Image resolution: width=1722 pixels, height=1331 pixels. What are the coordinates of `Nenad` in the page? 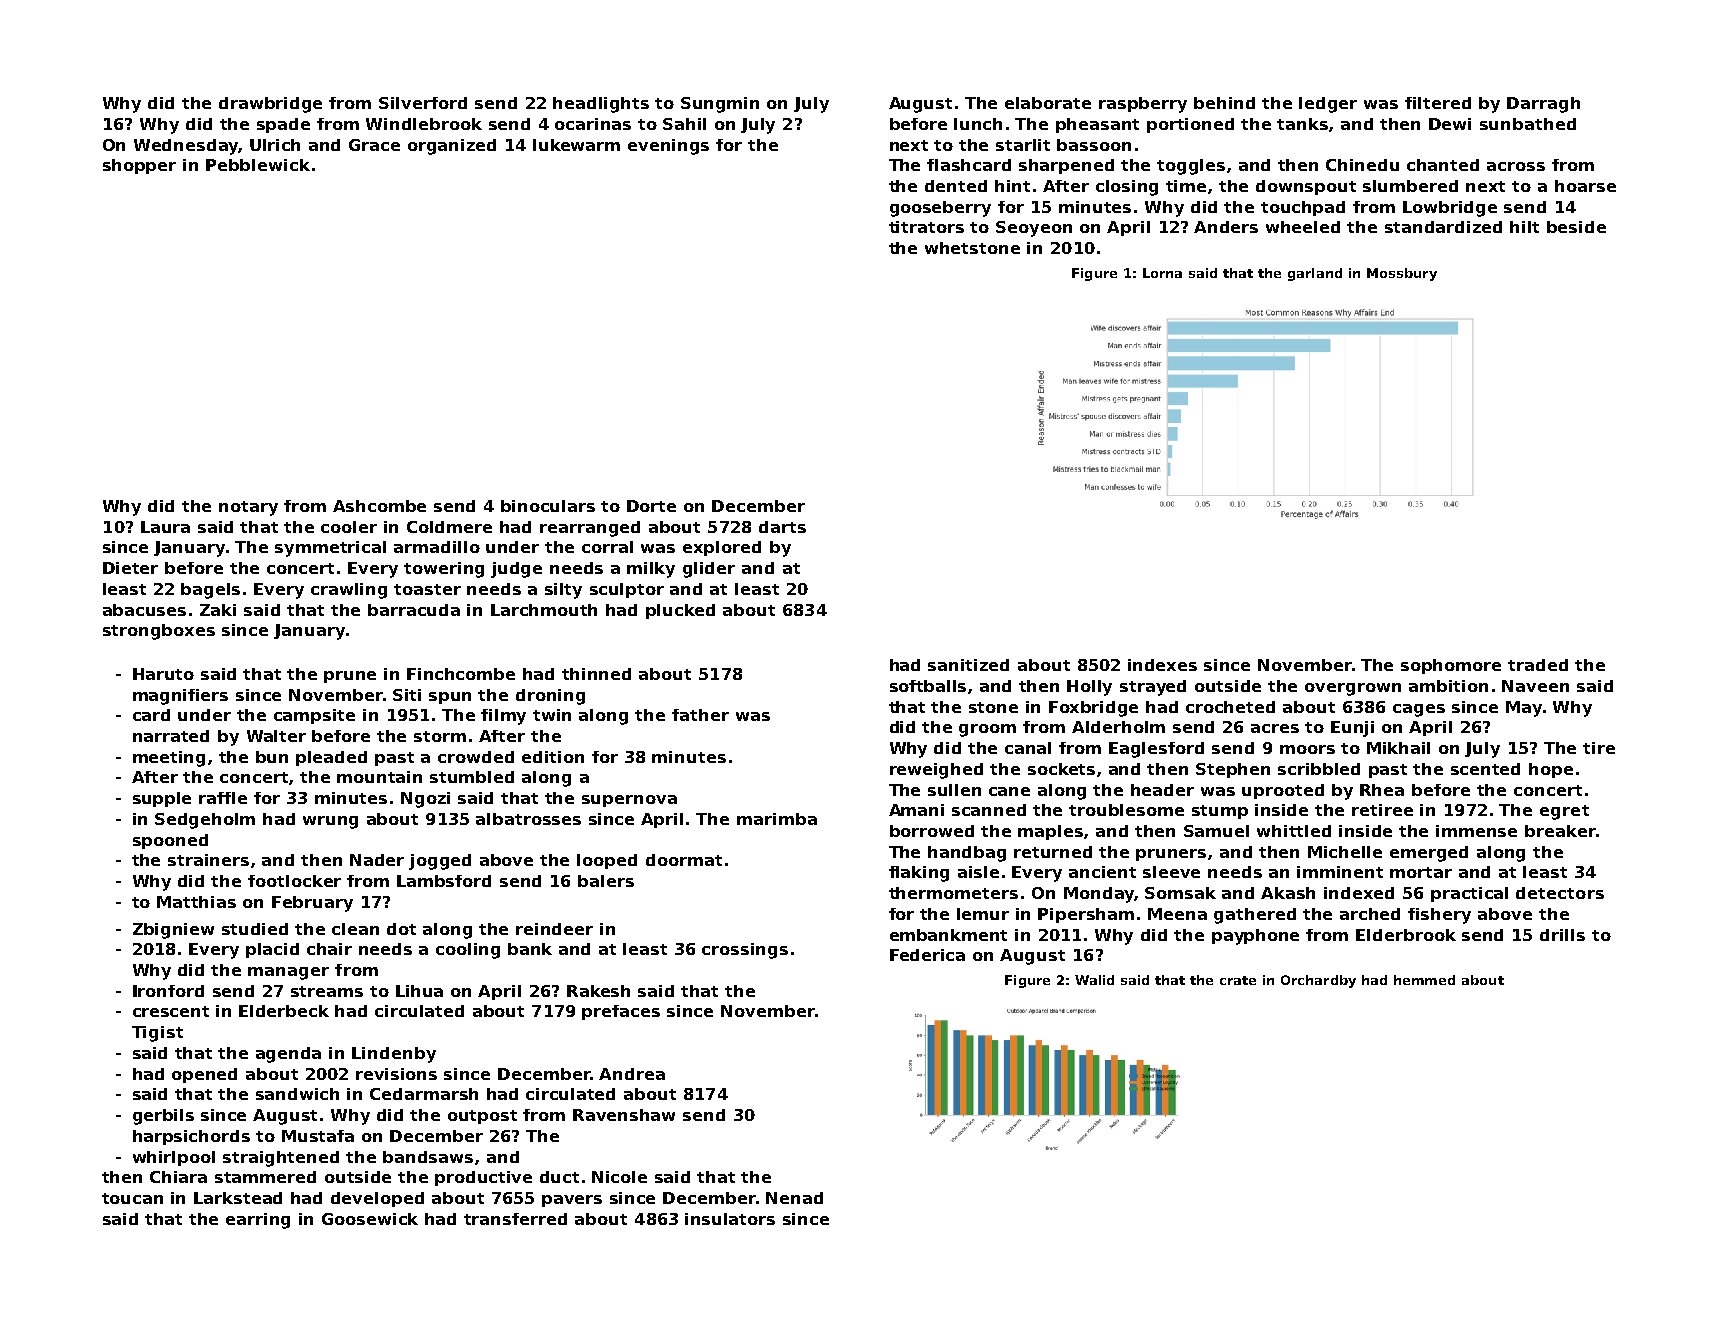 It's located at (794, 1198).
